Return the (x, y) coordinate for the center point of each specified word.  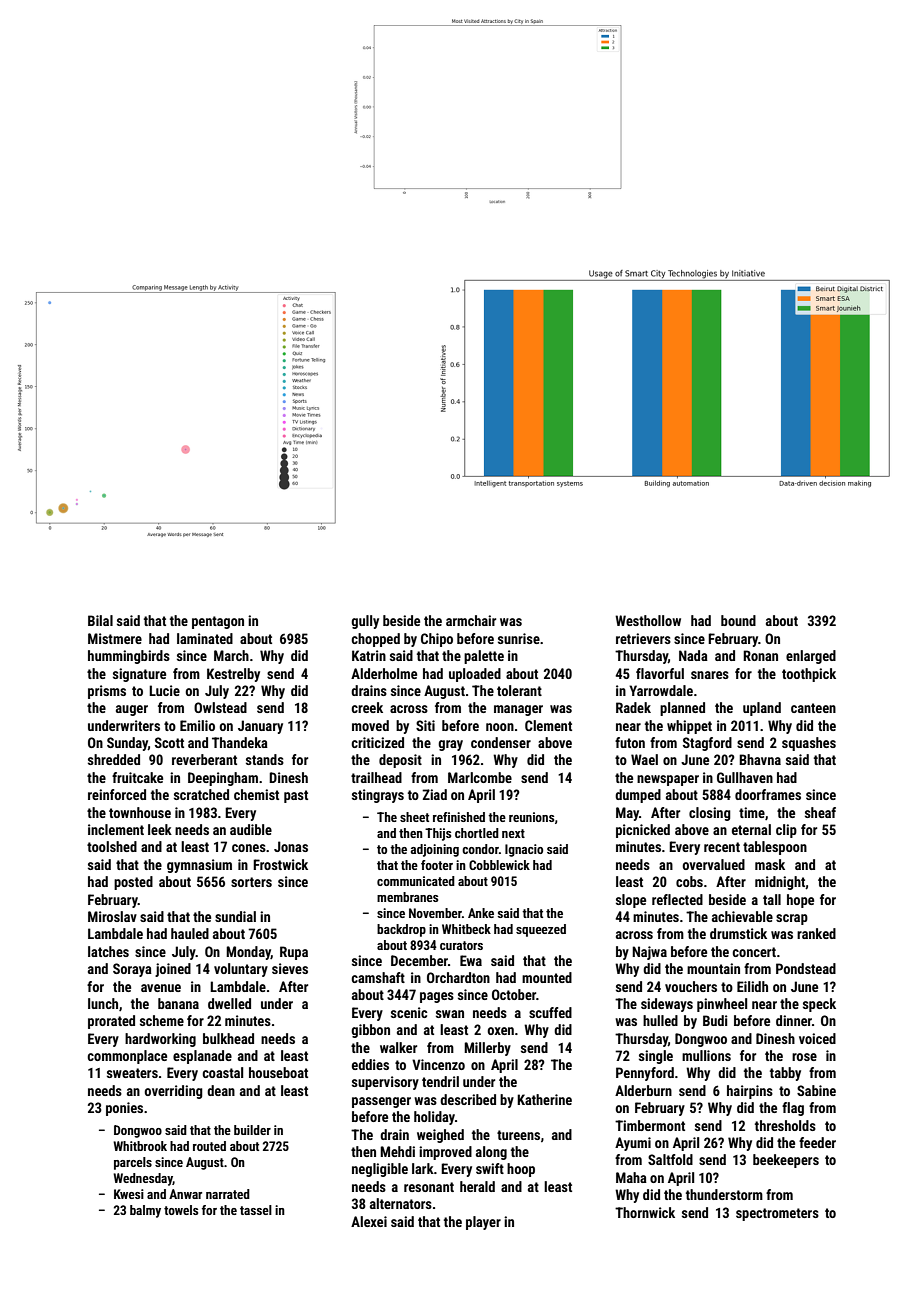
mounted (547, 977)
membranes (407, 897)
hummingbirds (129, 657)
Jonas (291, 846)
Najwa (649, 953)
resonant (429, 1187)
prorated (111, 1022)
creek (367, 707)
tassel (256, 1210)
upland (762, 709)
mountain (713, 968)
